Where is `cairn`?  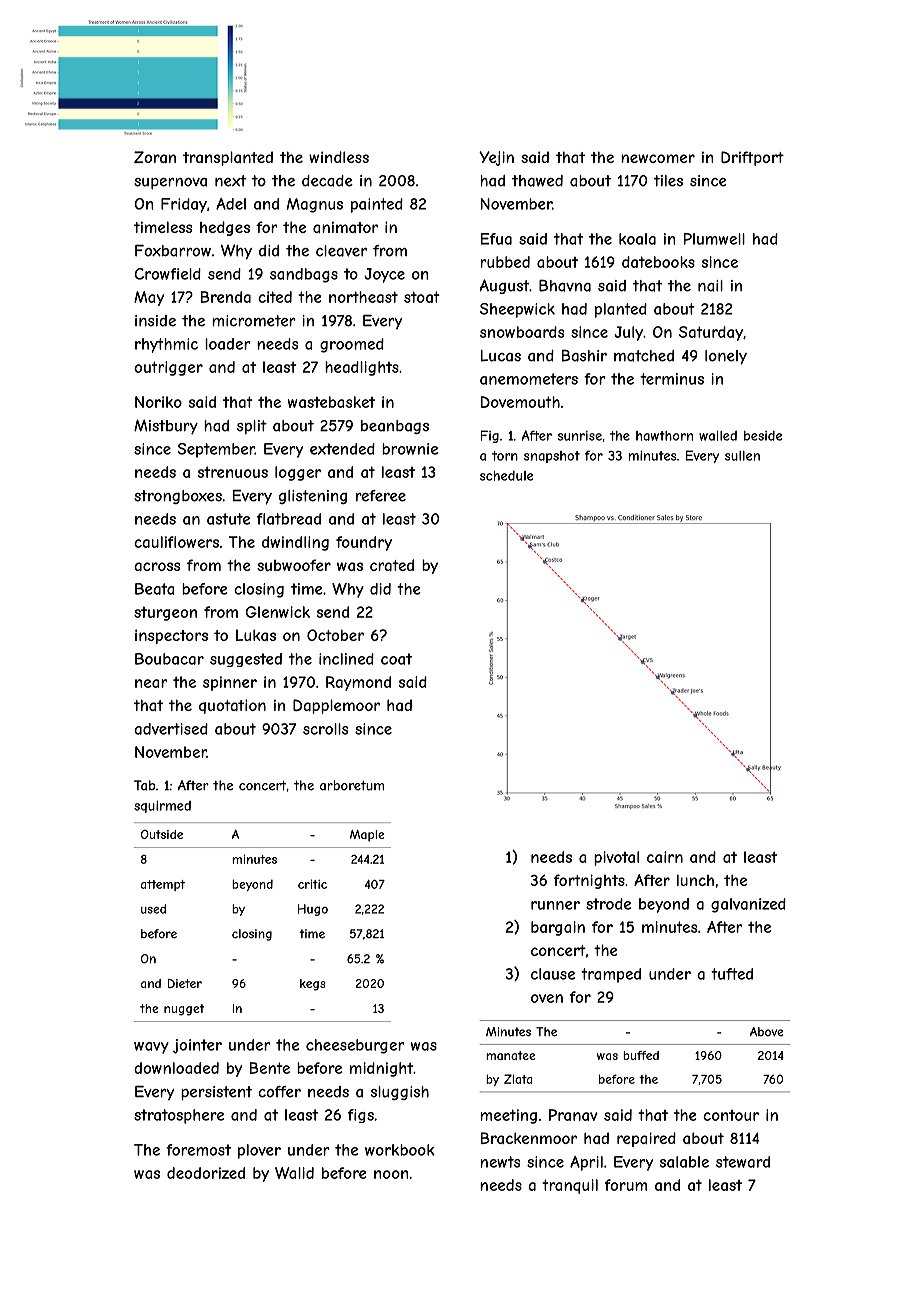
cairn is located at coordinates (665, 857).
